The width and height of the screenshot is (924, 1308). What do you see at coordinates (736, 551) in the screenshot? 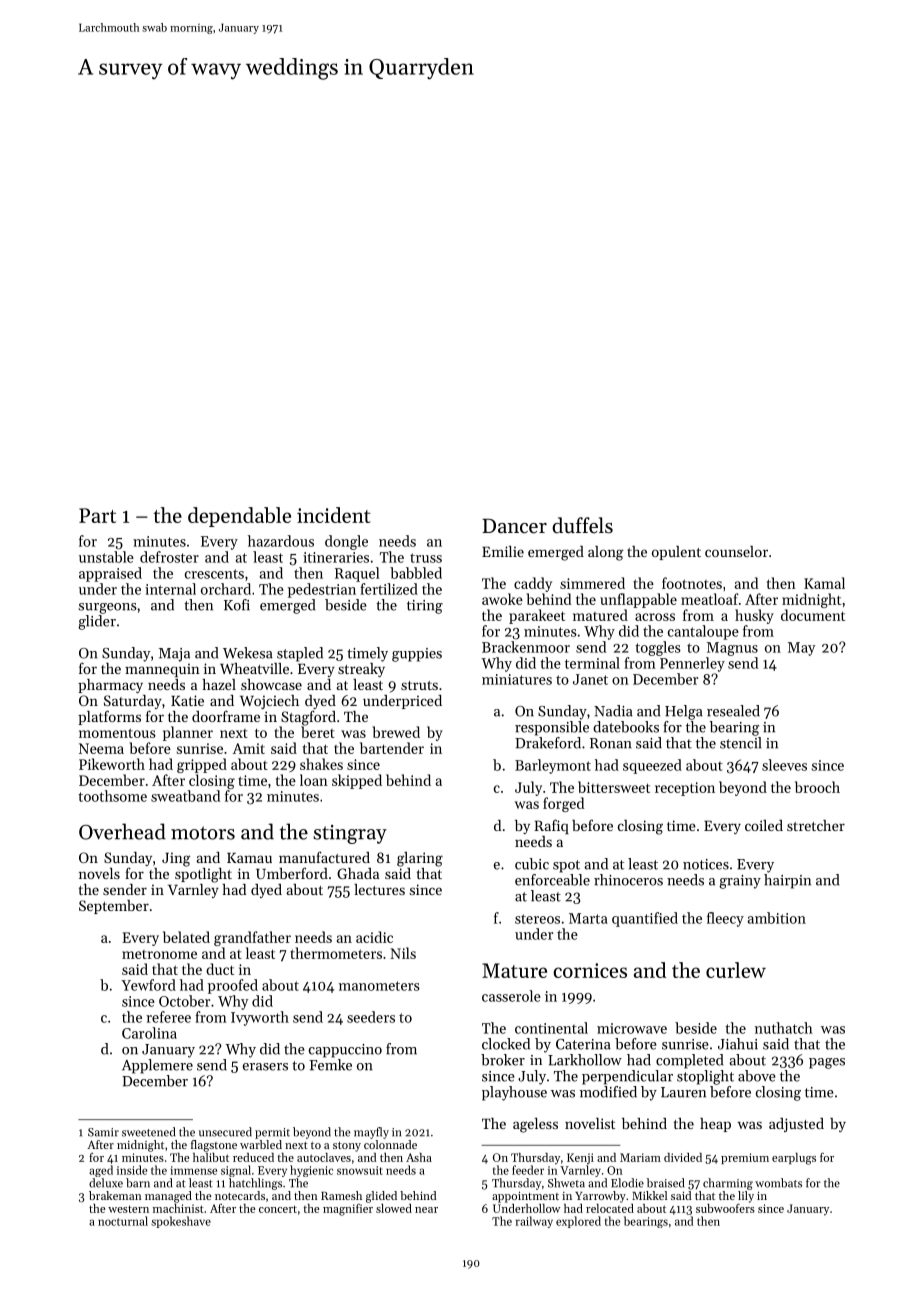
I see `counselor` at bounding box center [736, 551].
